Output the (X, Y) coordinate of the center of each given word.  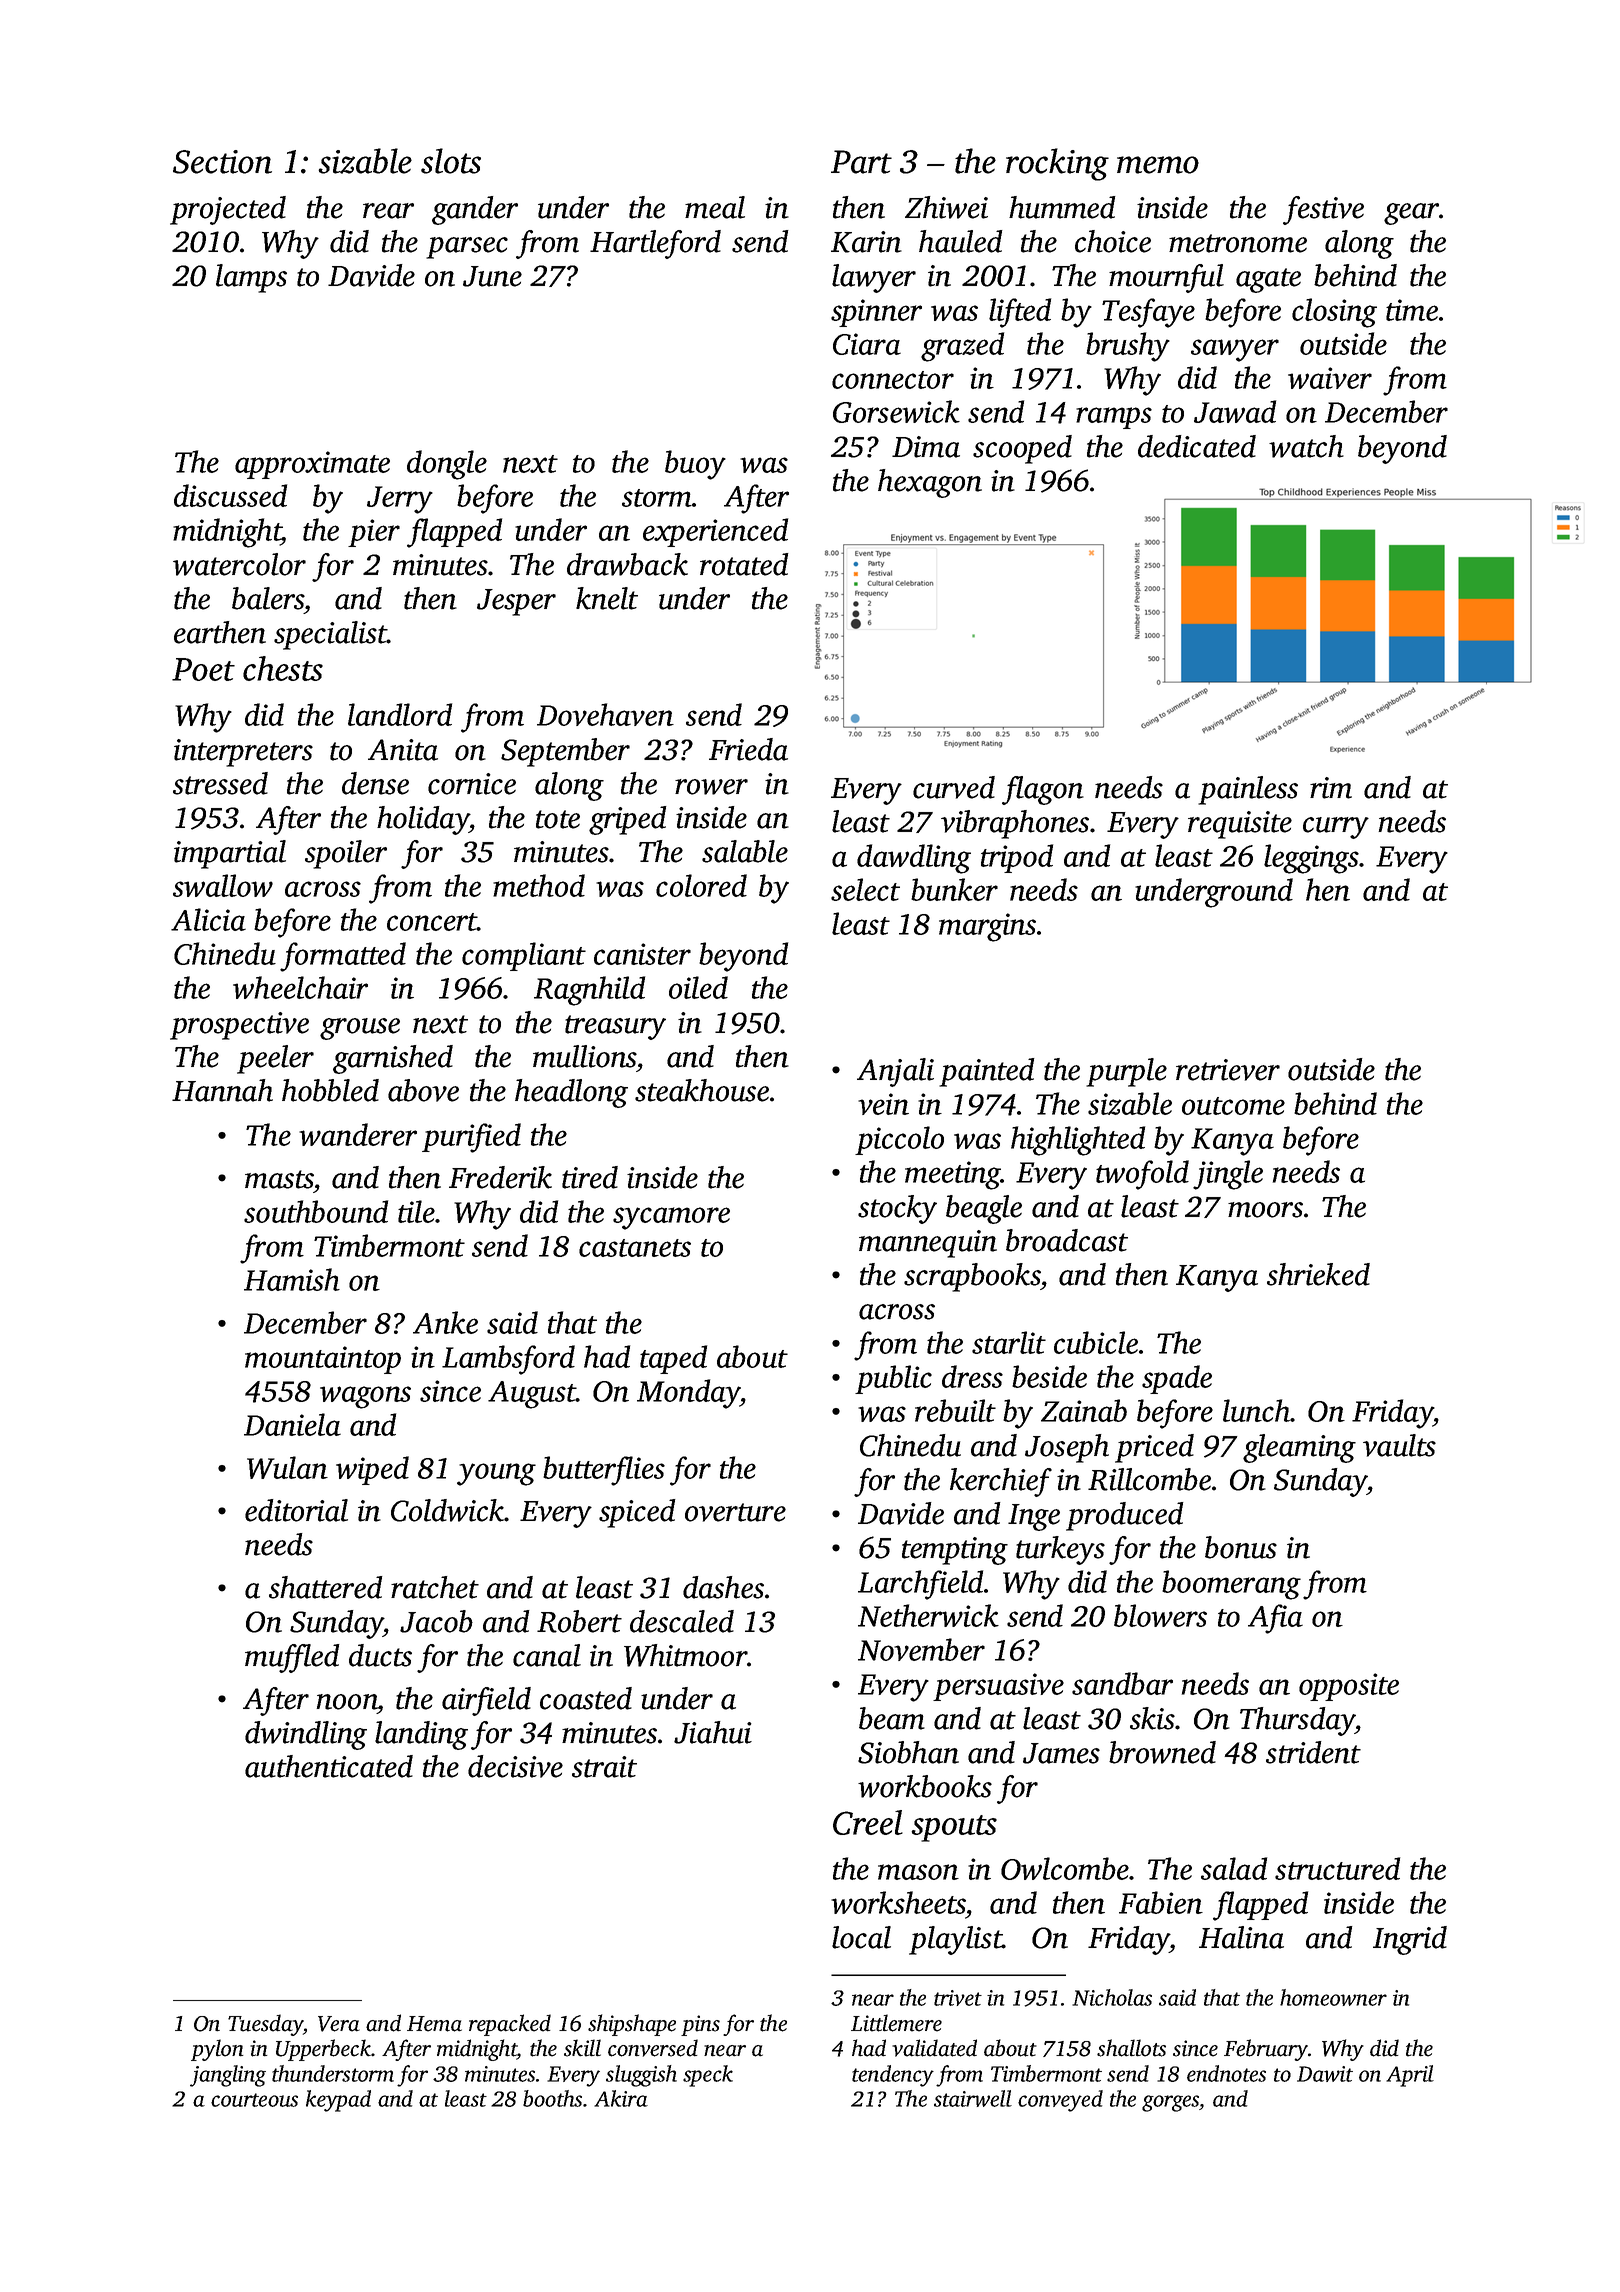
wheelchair (300, 987)
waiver (1330, 378)
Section (222, 162)
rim (1331, 788)
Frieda (748, 749)
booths (552, 2098)
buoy (695, 465)
